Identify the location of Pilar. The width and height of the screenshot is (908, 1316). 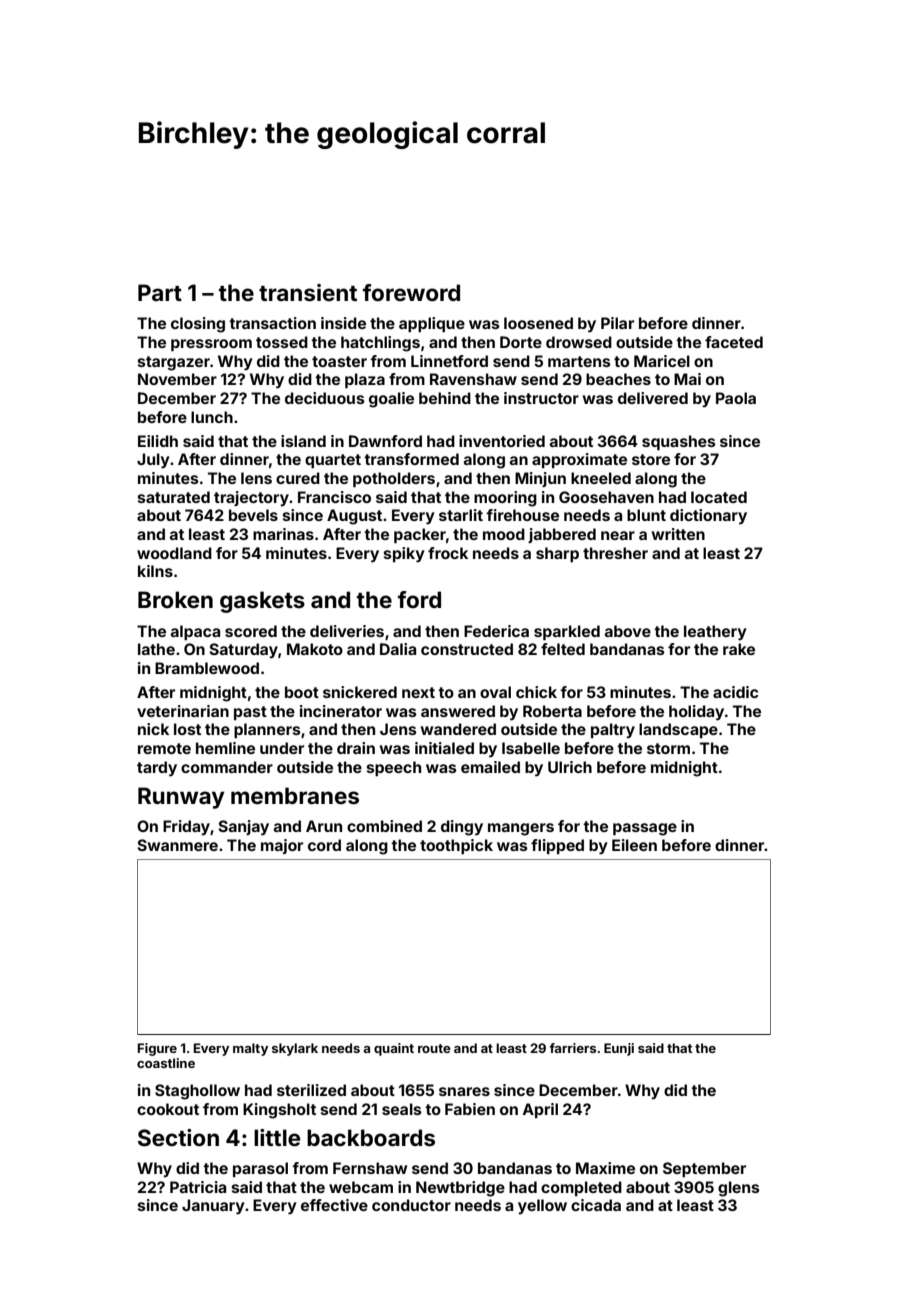
(617, 323).
